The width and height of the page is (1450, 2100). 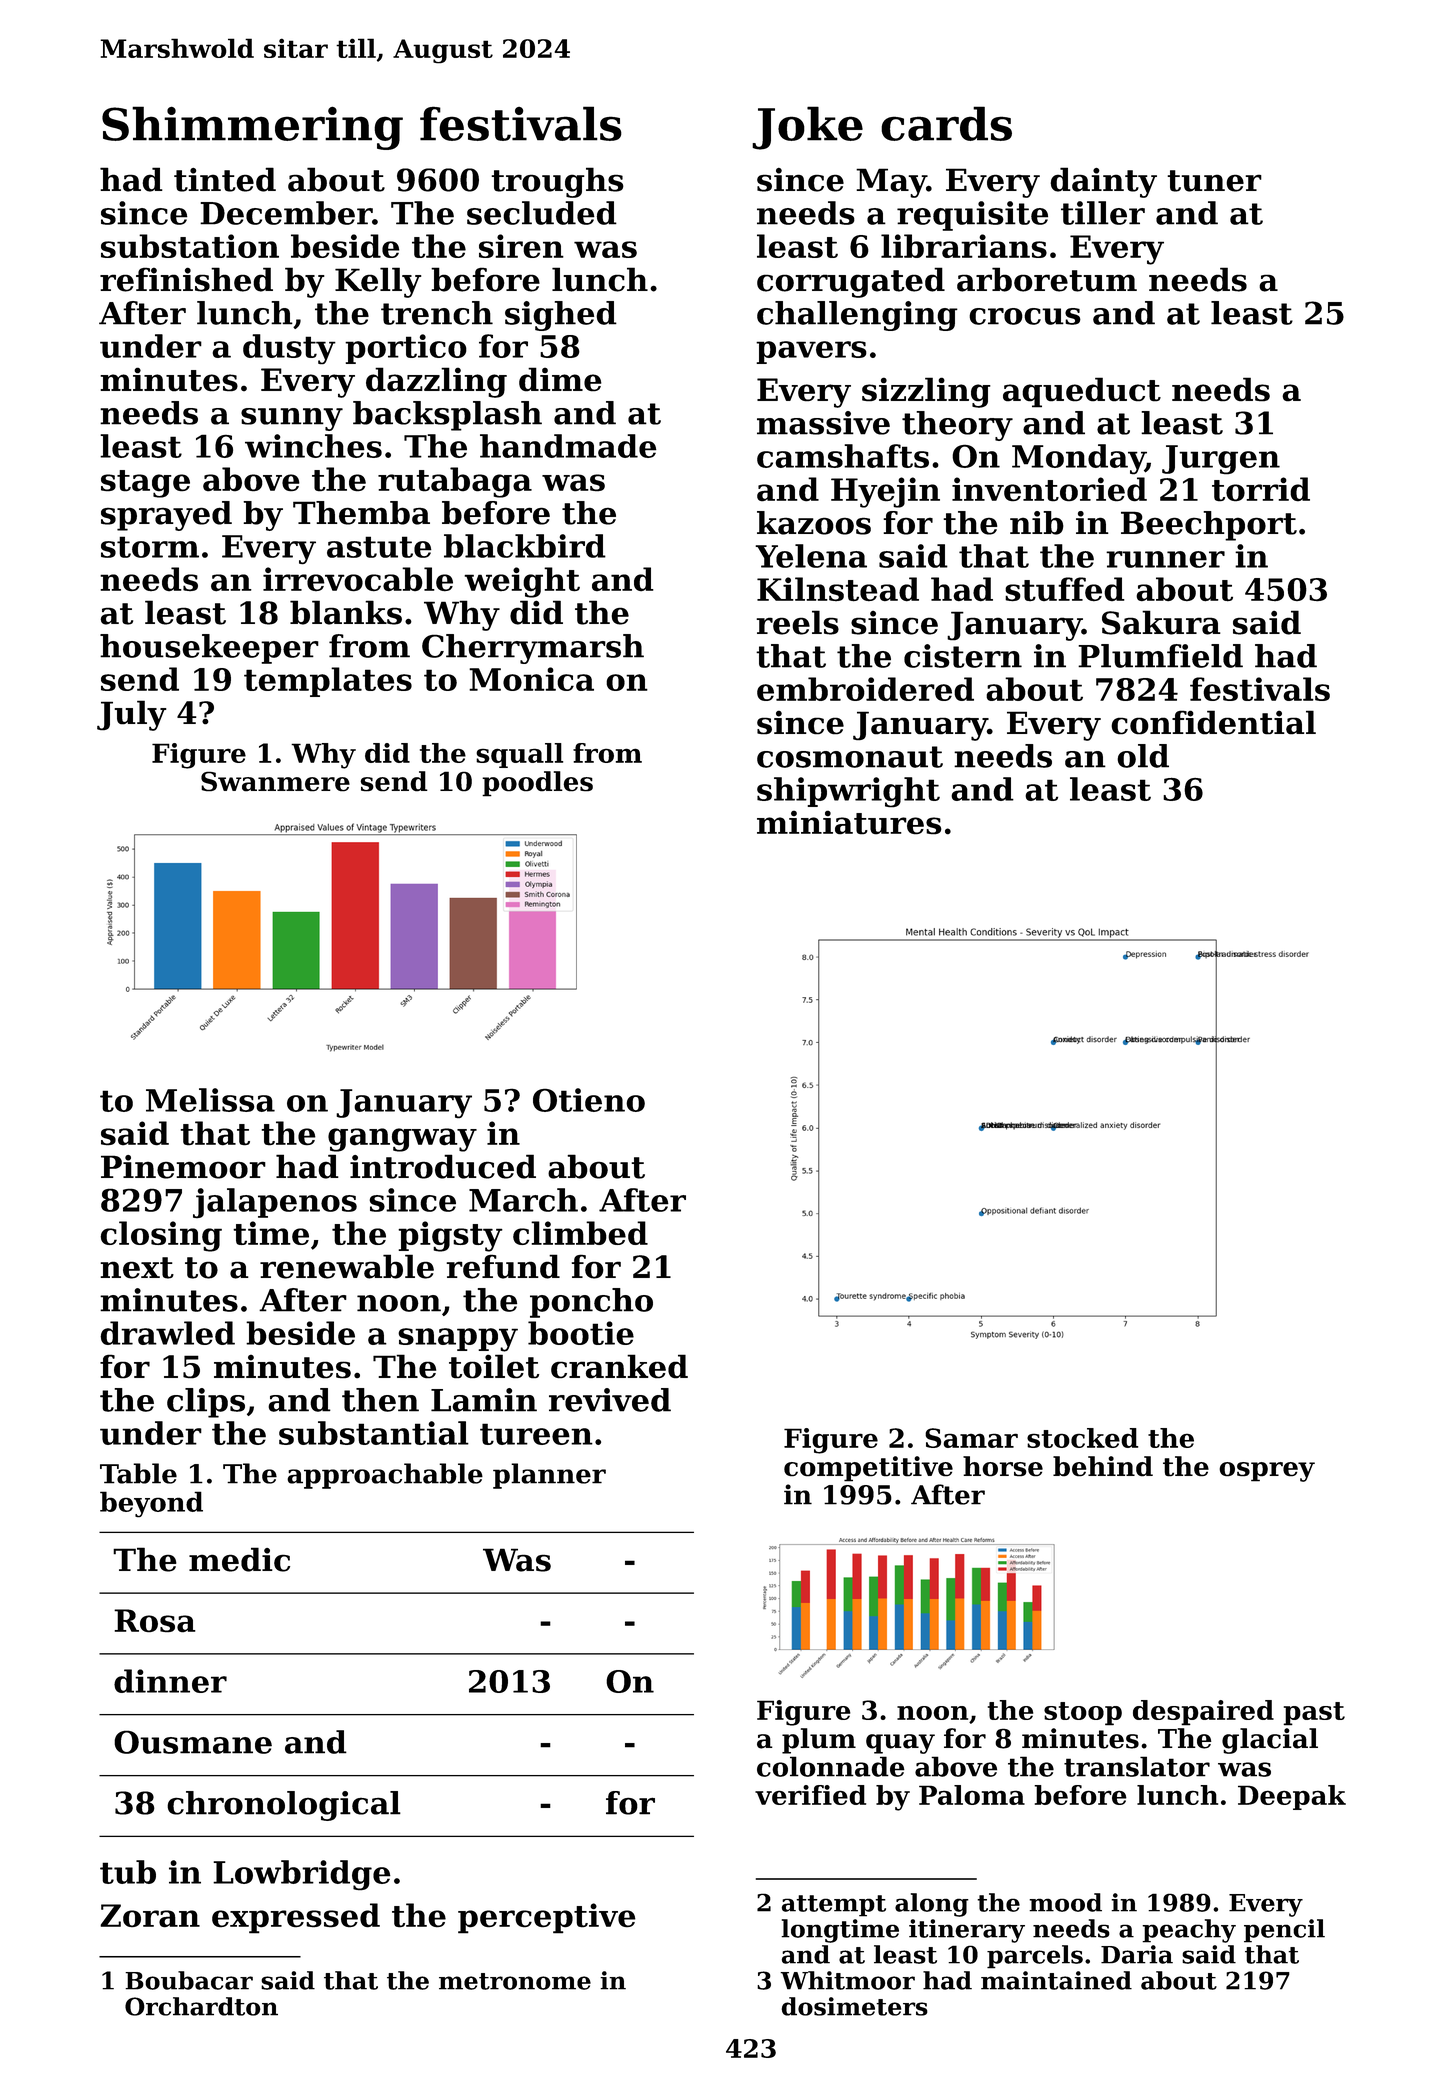 I want to click on requisite, so click(x=972, y=216).
